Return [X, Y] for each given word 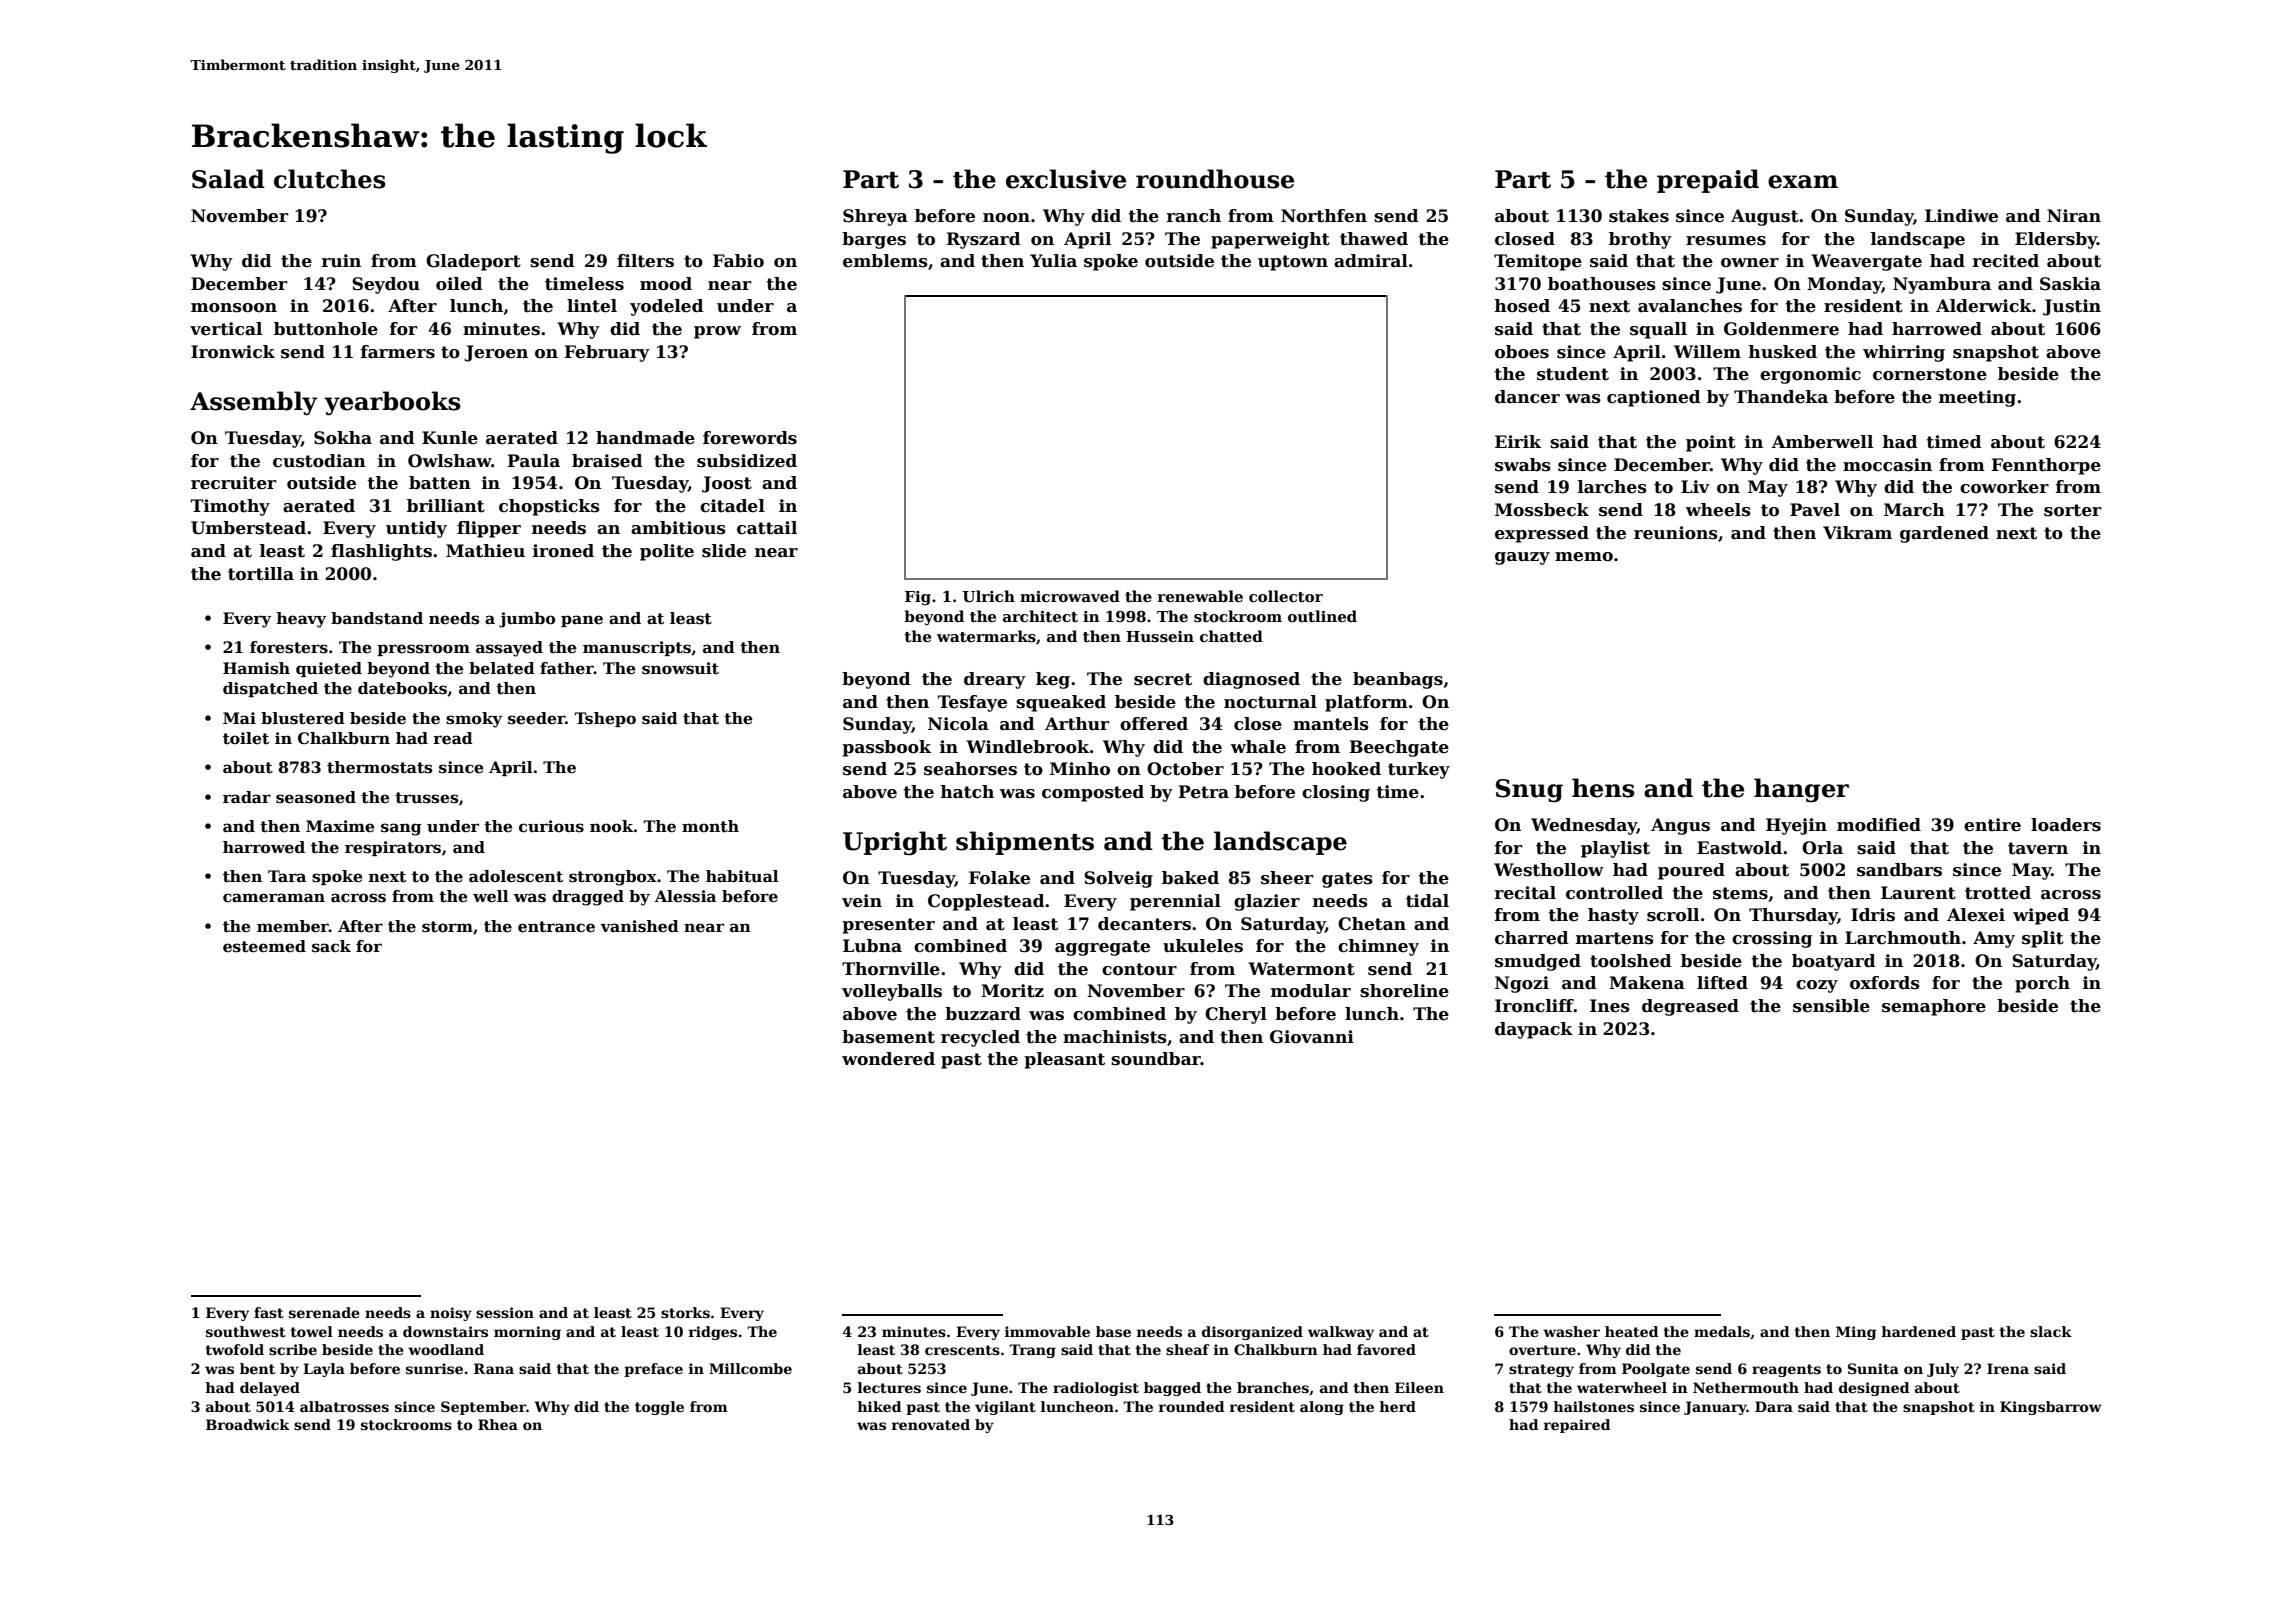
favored [1386, 1349]
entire [1992, 825]
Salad [228, 179]
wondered [888, 1059]
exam [1803, 182]
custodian [319, 461]
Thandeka [1781, 397]
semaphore [1934, 1007]
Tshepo [605, 719]
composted [1093, 793]
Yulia [1053, 261]
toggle [659, 1408]
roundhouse [1215, 179]
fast [269, 1312]
